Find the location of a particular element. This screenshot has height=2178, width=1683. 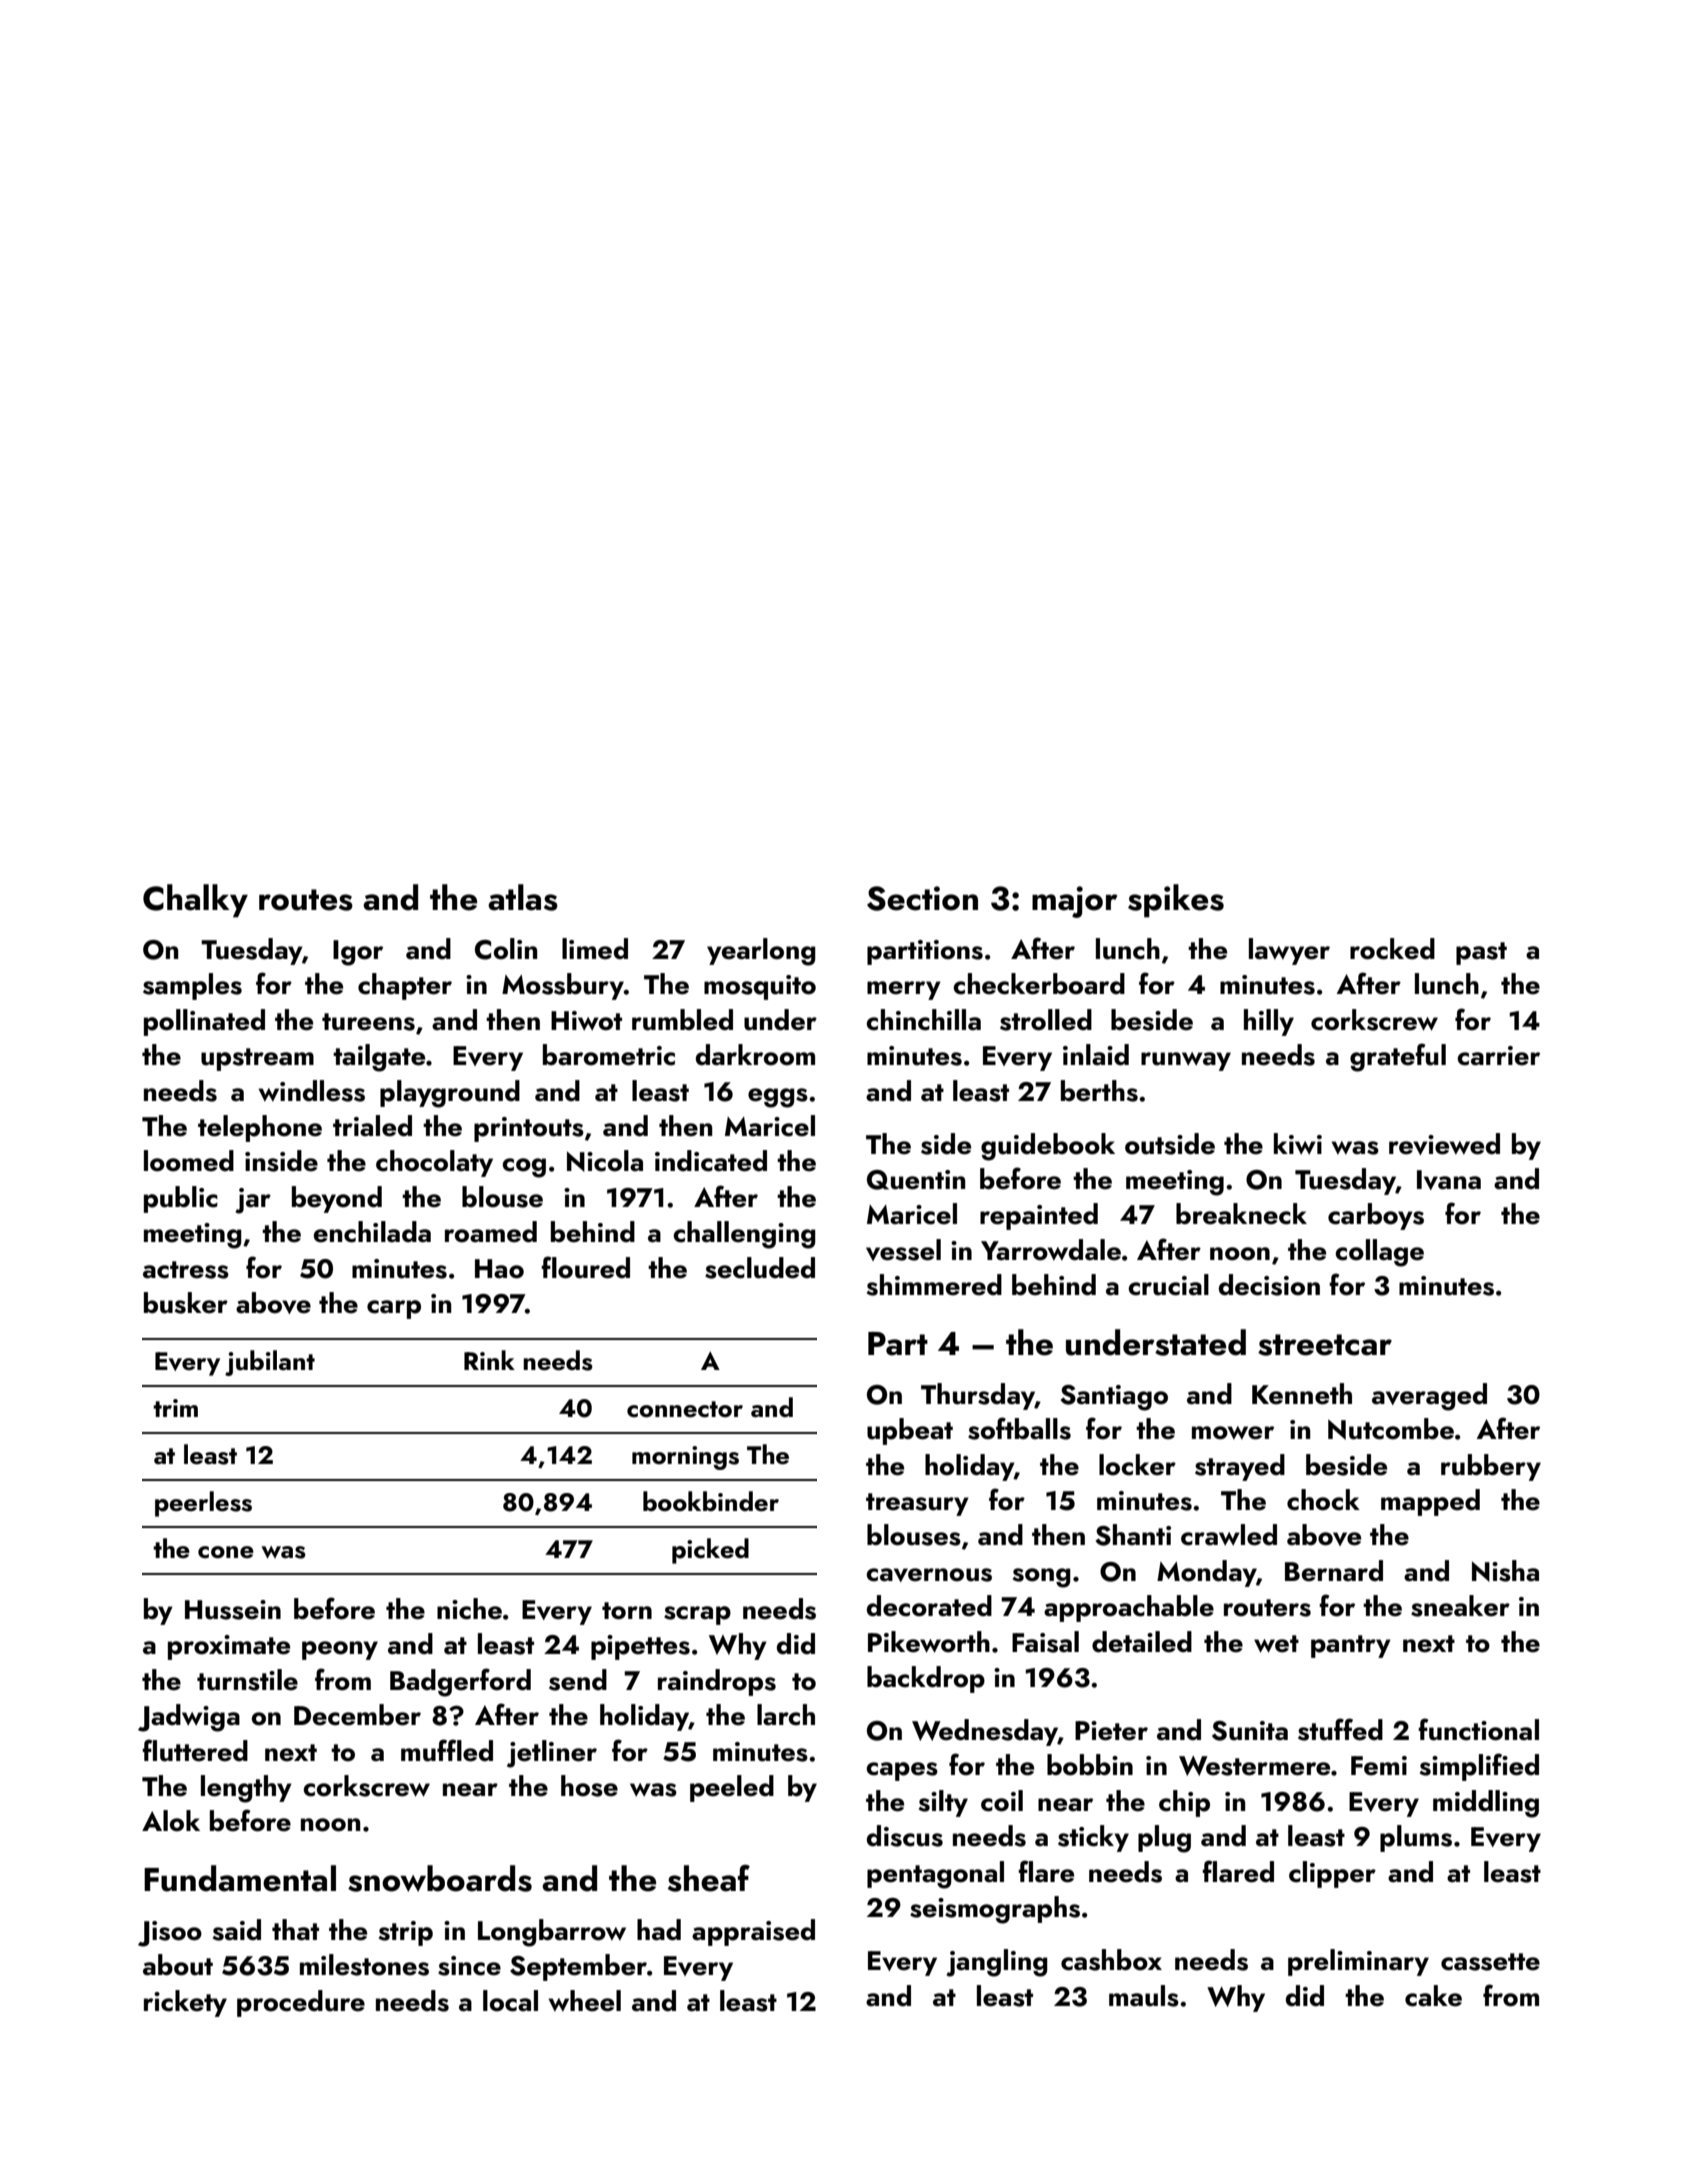

spikes is located at coordinates (1176, 901).
